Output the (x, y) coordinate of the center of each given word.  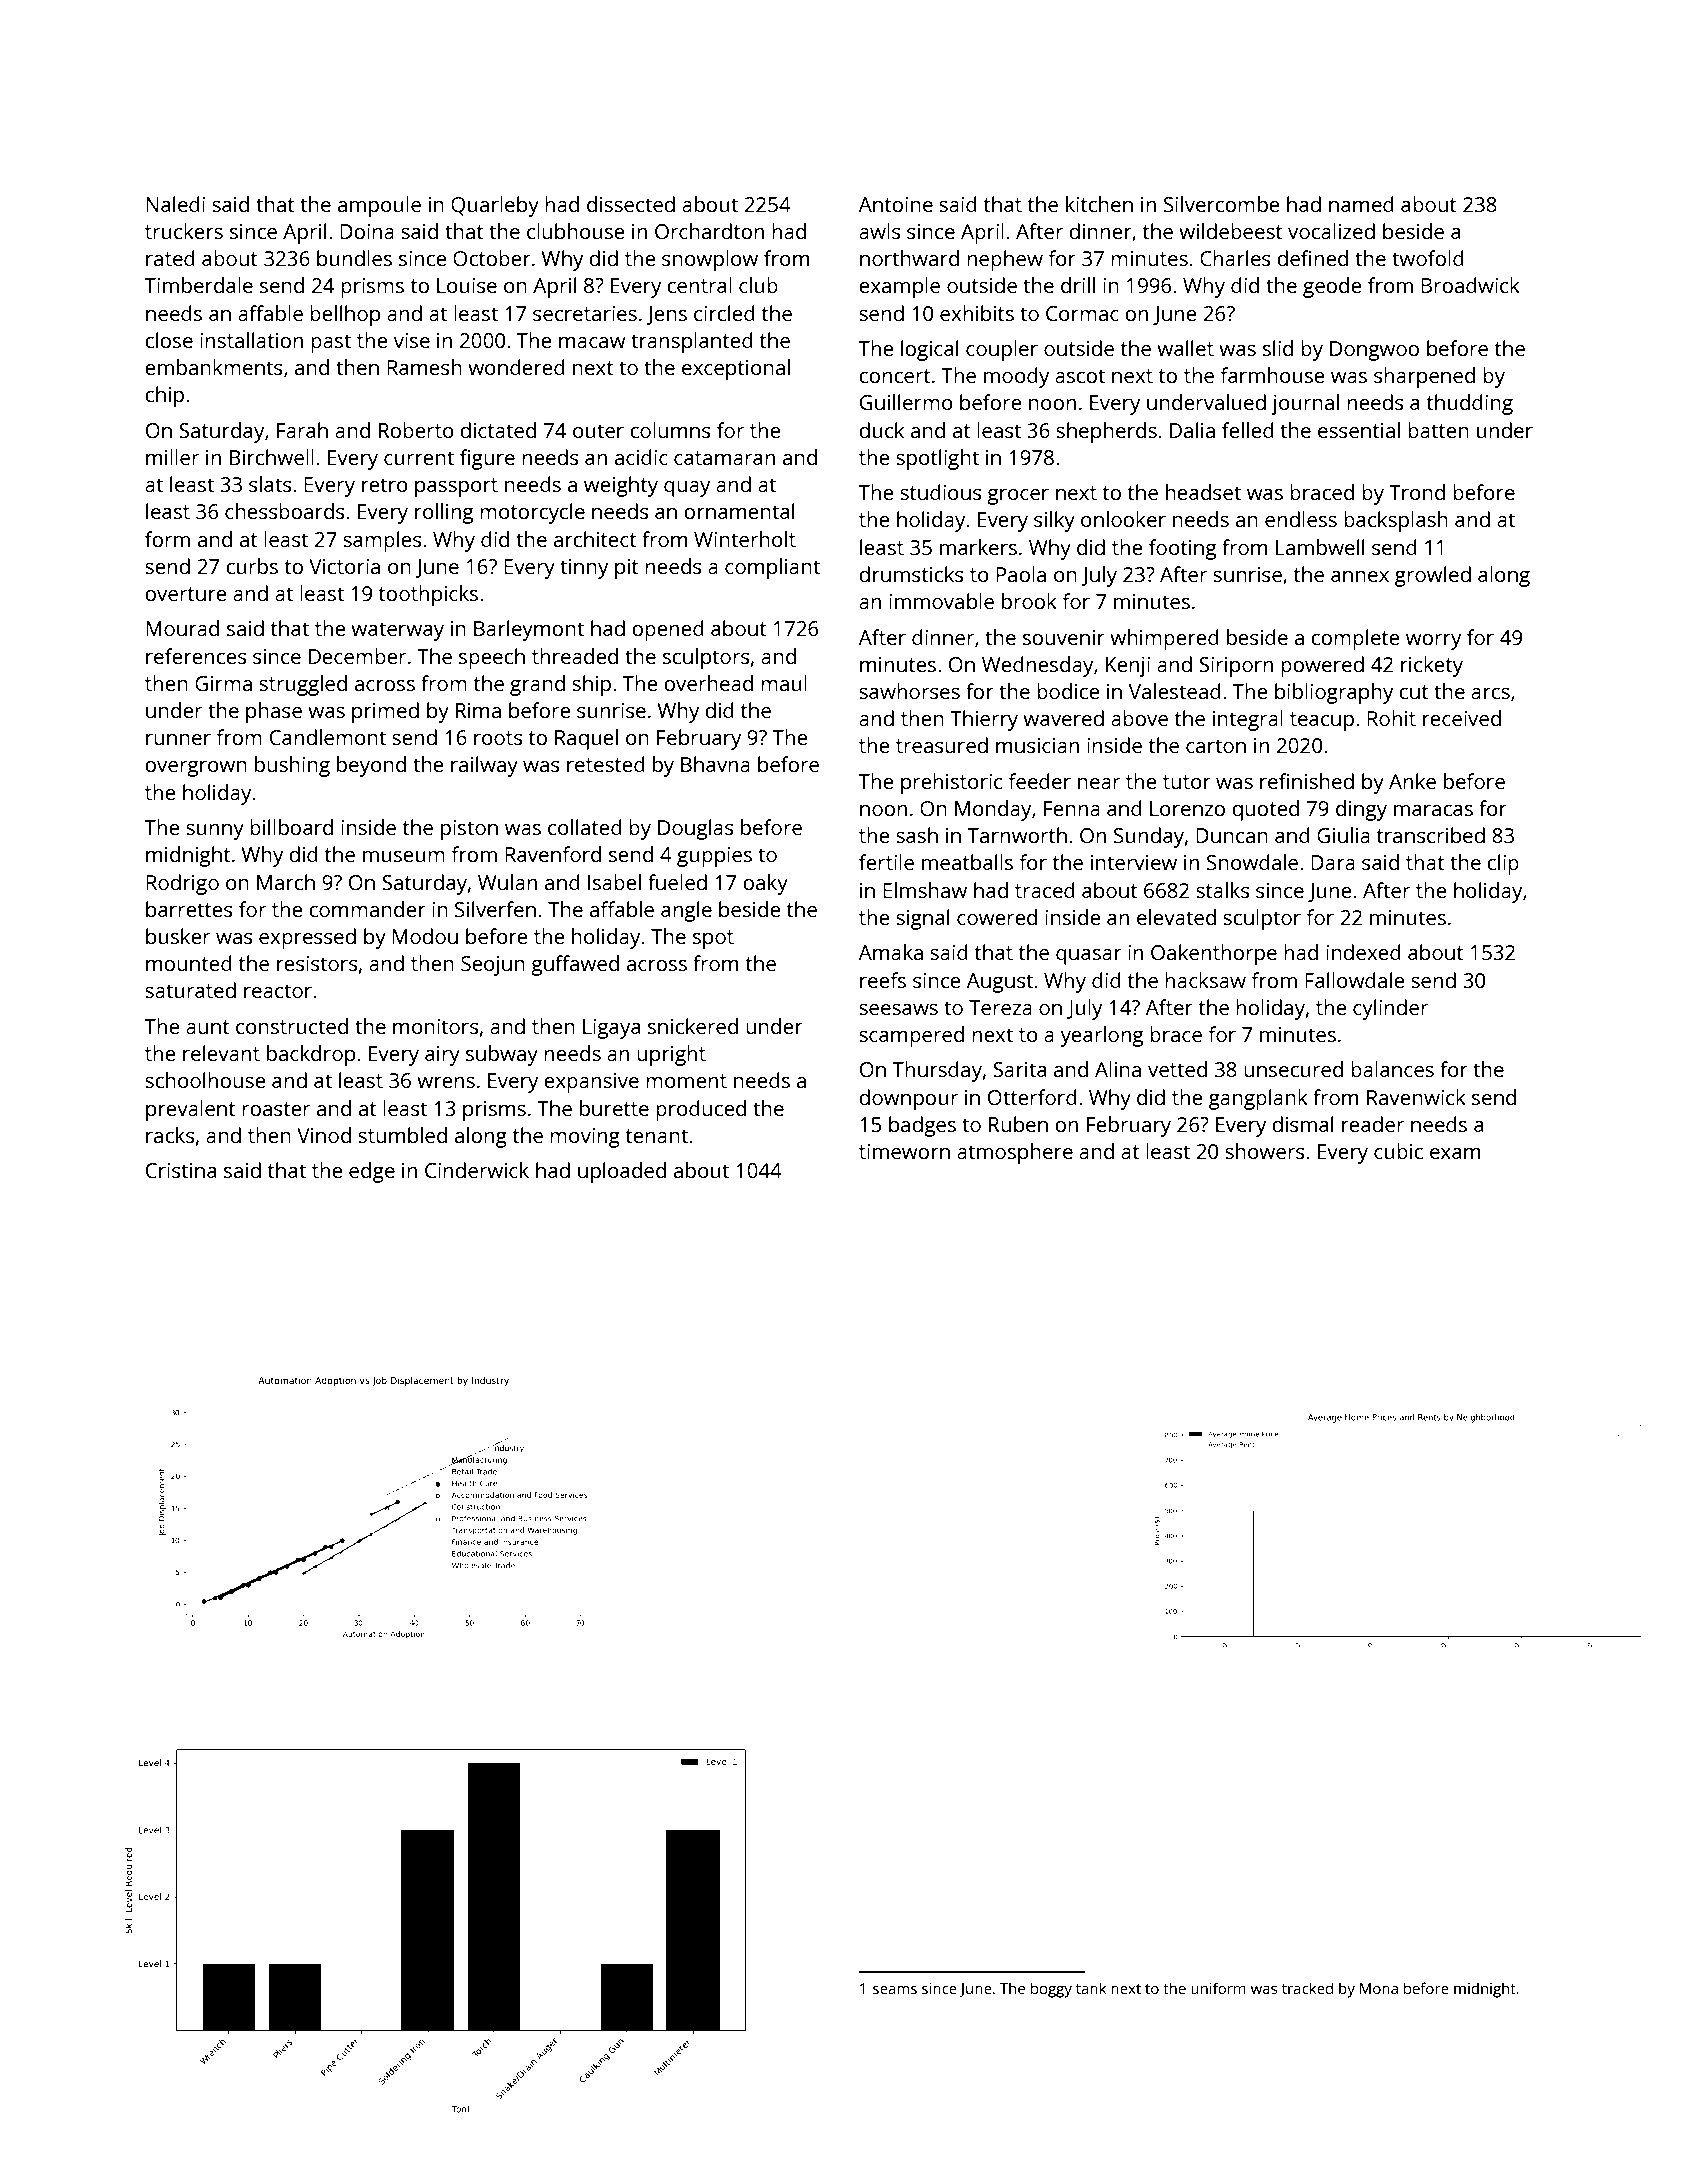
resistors (317, 963)
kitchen (1099, 204)
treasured (942, 745)
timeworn (904, 1151)
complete (1355, 639)
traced (1045, 890)
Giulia (1343, 835)
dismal (1302, 1124)
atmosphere (1015, 1153)
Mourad (182, 628)
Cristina (181, 1170)
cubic (1398, 1151)
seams (895, 1990)
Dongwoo (1374, 351)
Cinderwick (477, 1170)
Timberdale (199, 285)
